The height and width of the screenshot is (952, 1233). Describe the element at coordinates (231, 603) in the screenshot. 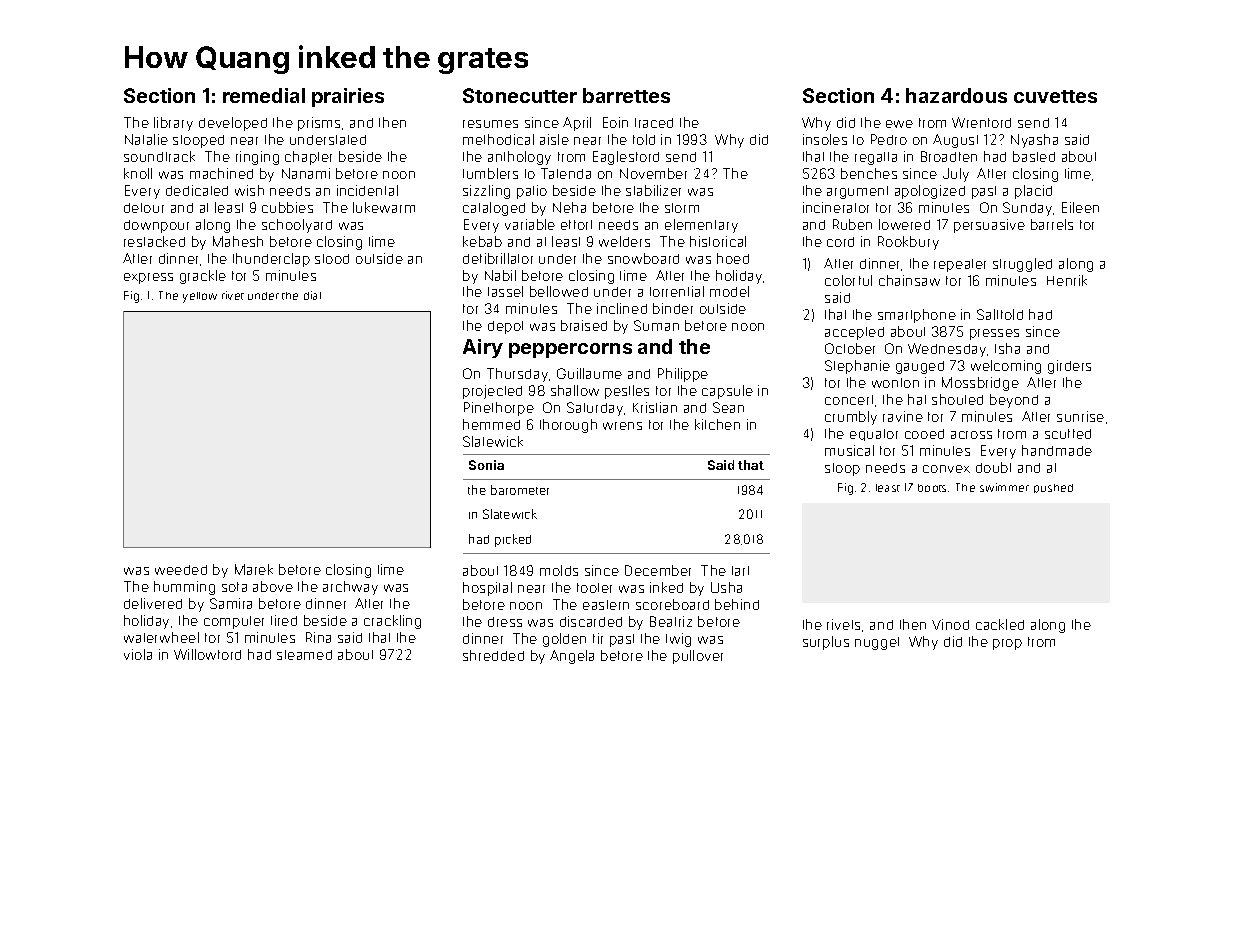

I see `Samira` at that location.
